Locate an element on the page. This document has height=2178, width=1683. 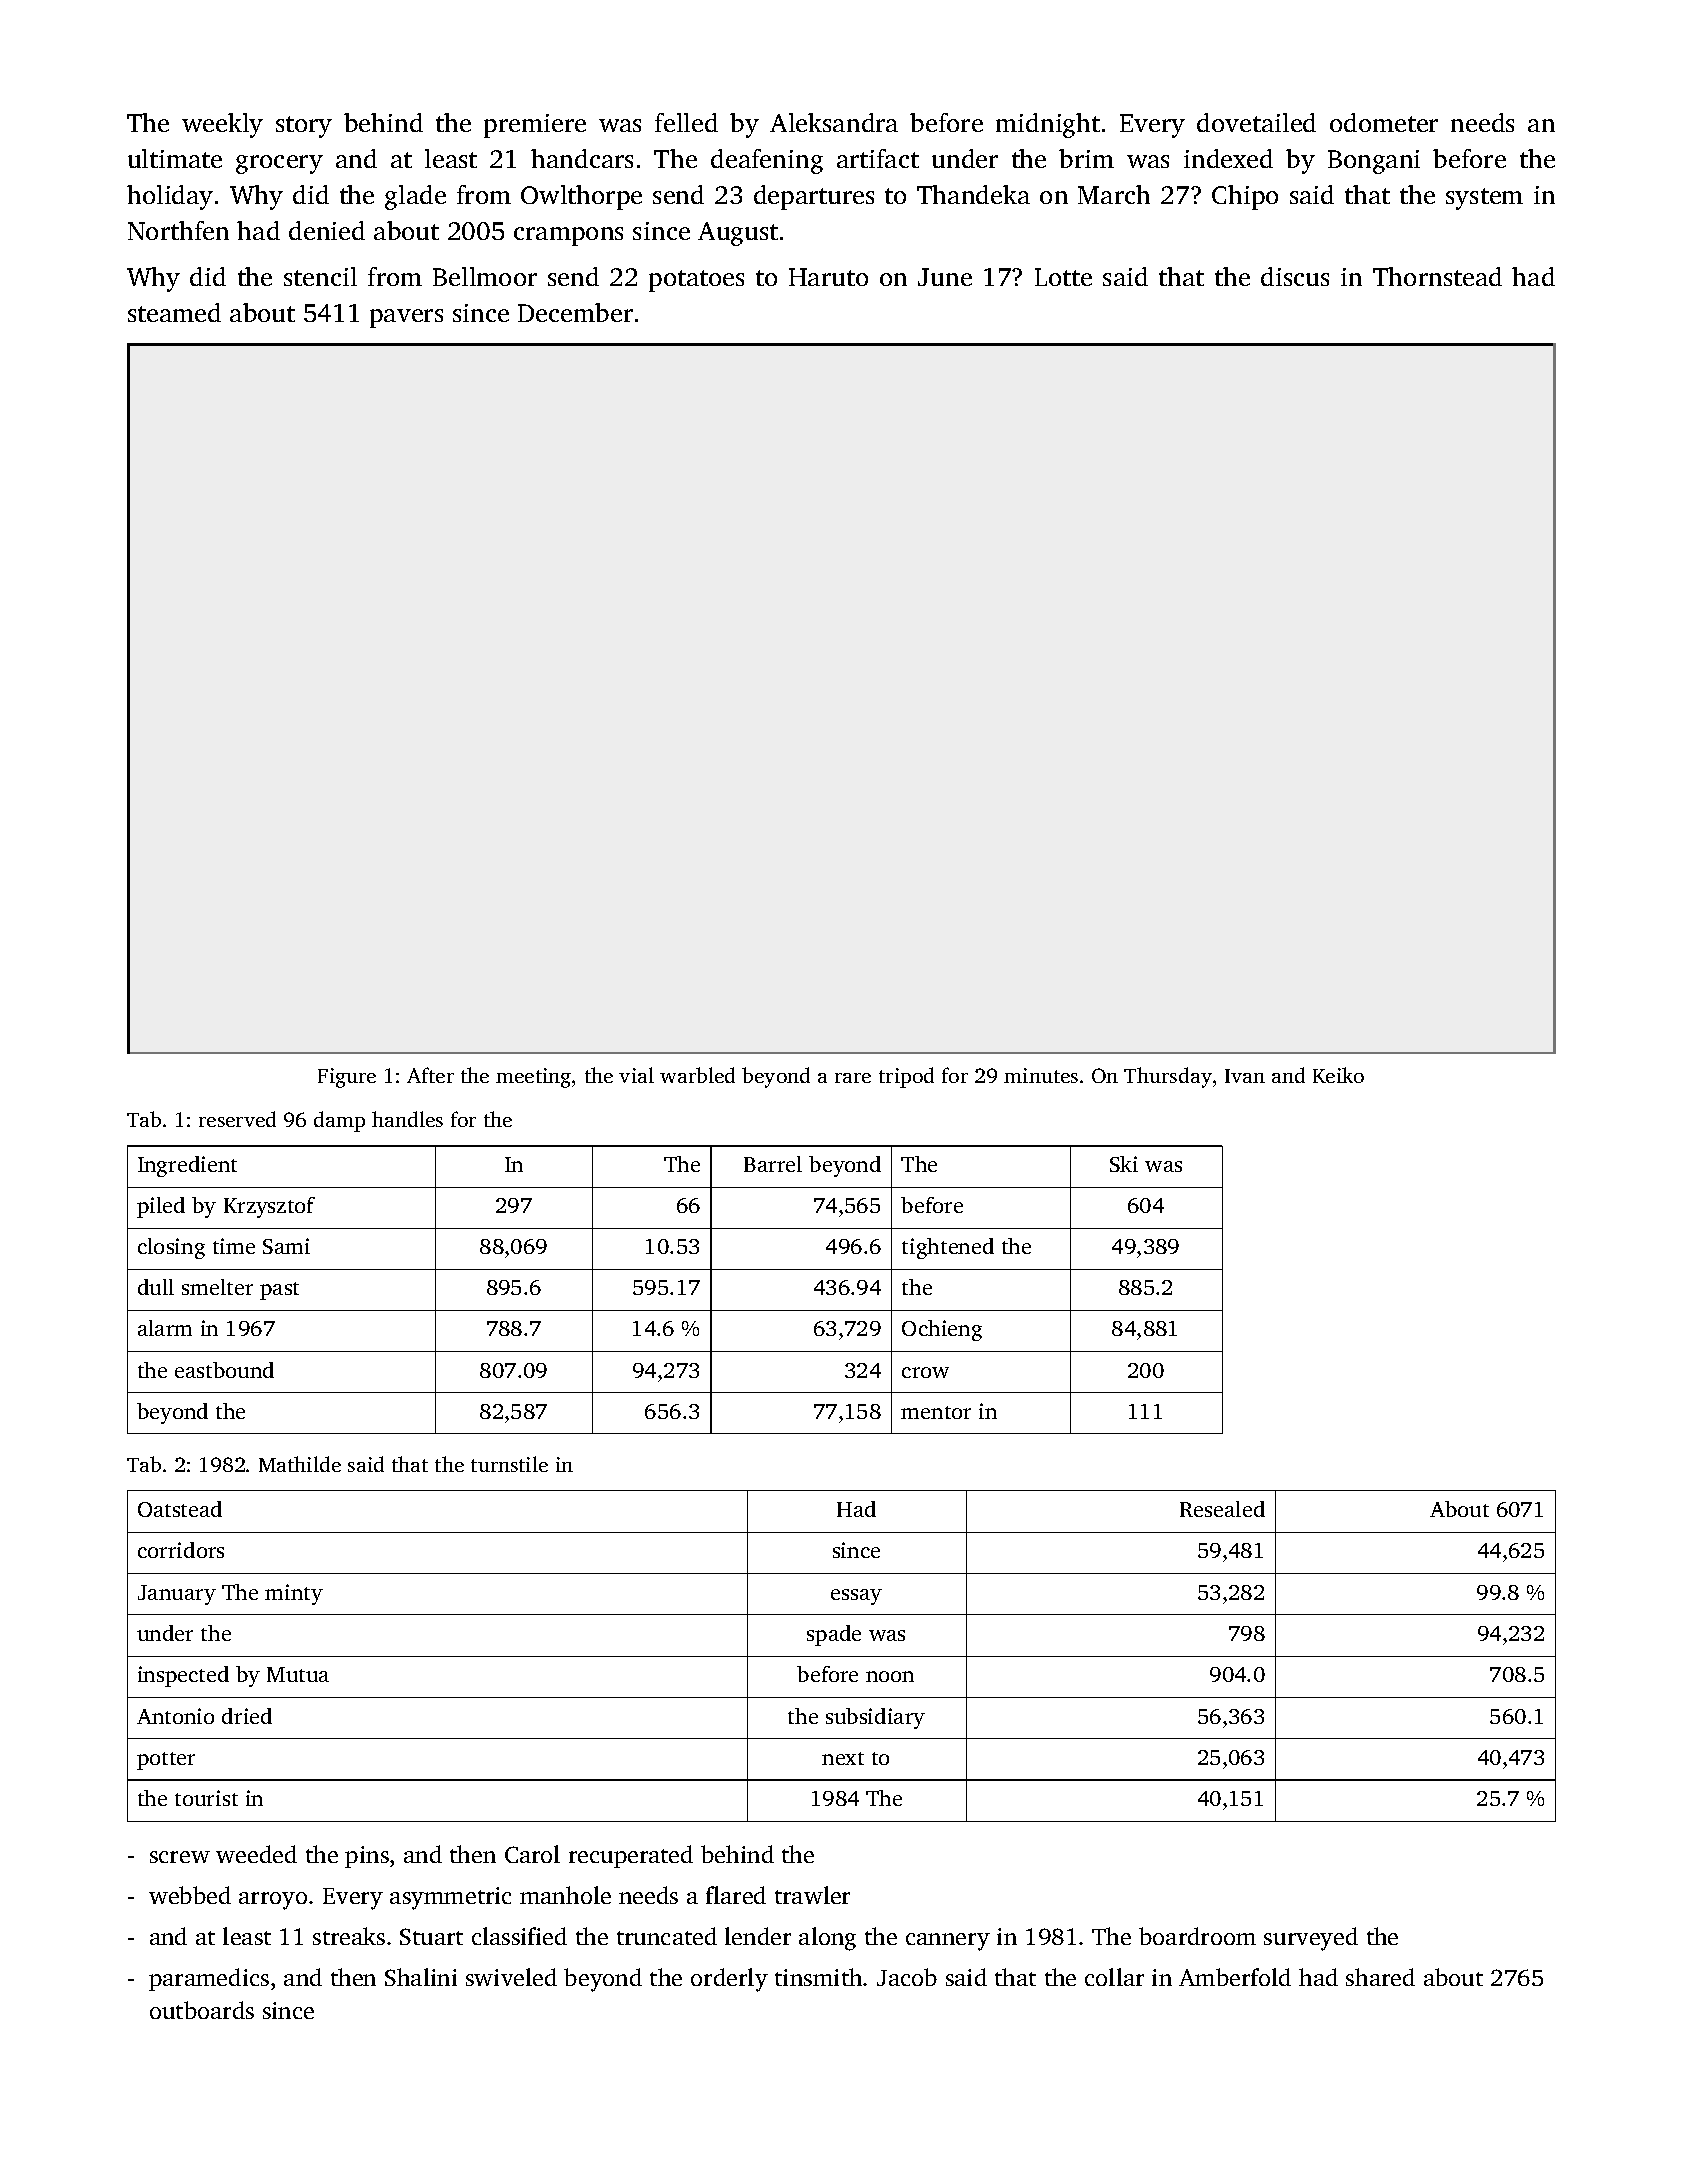
stencil is located at coordinates (320, 276).
